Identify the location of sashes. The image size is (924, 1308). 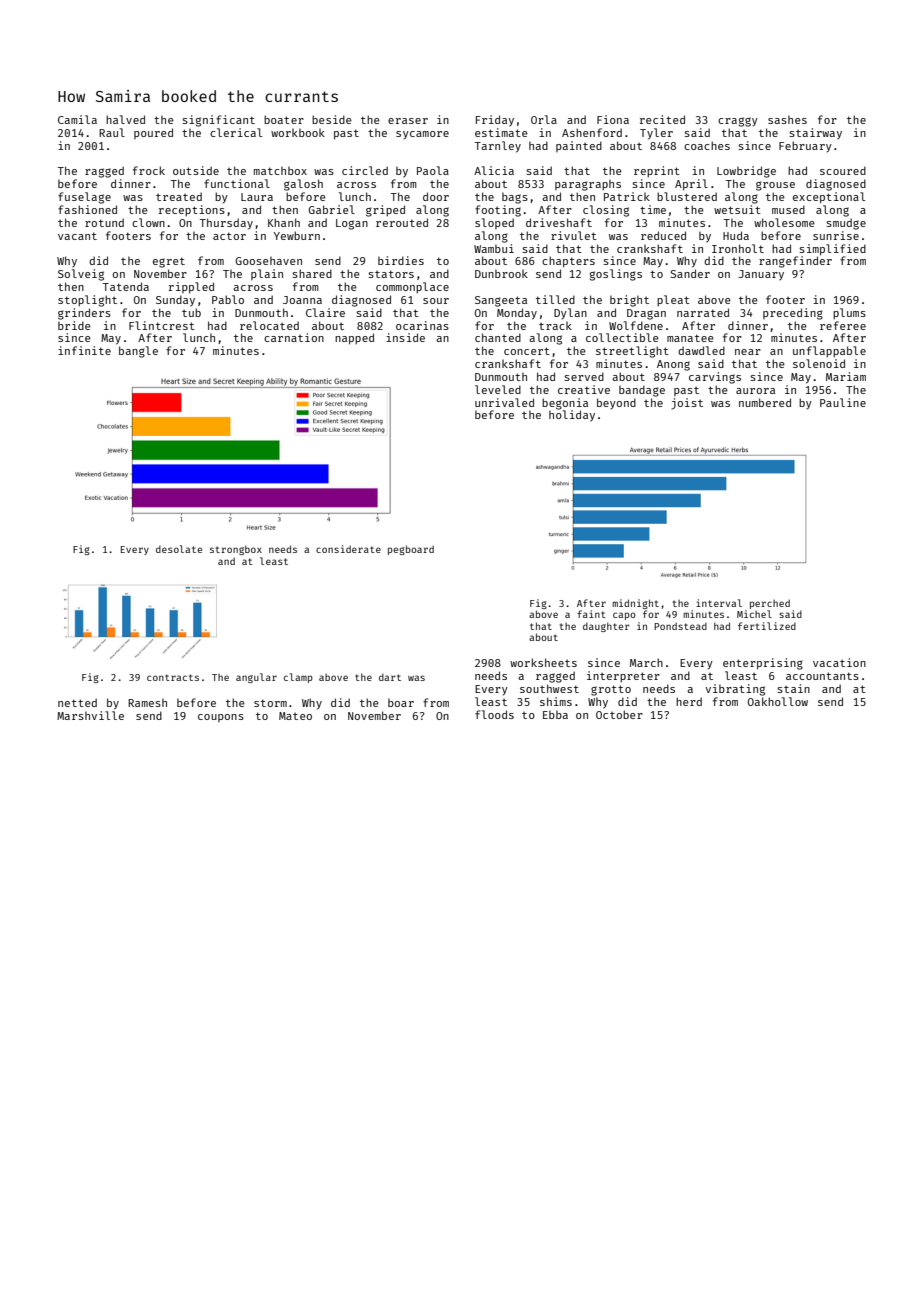
(787, 120).
